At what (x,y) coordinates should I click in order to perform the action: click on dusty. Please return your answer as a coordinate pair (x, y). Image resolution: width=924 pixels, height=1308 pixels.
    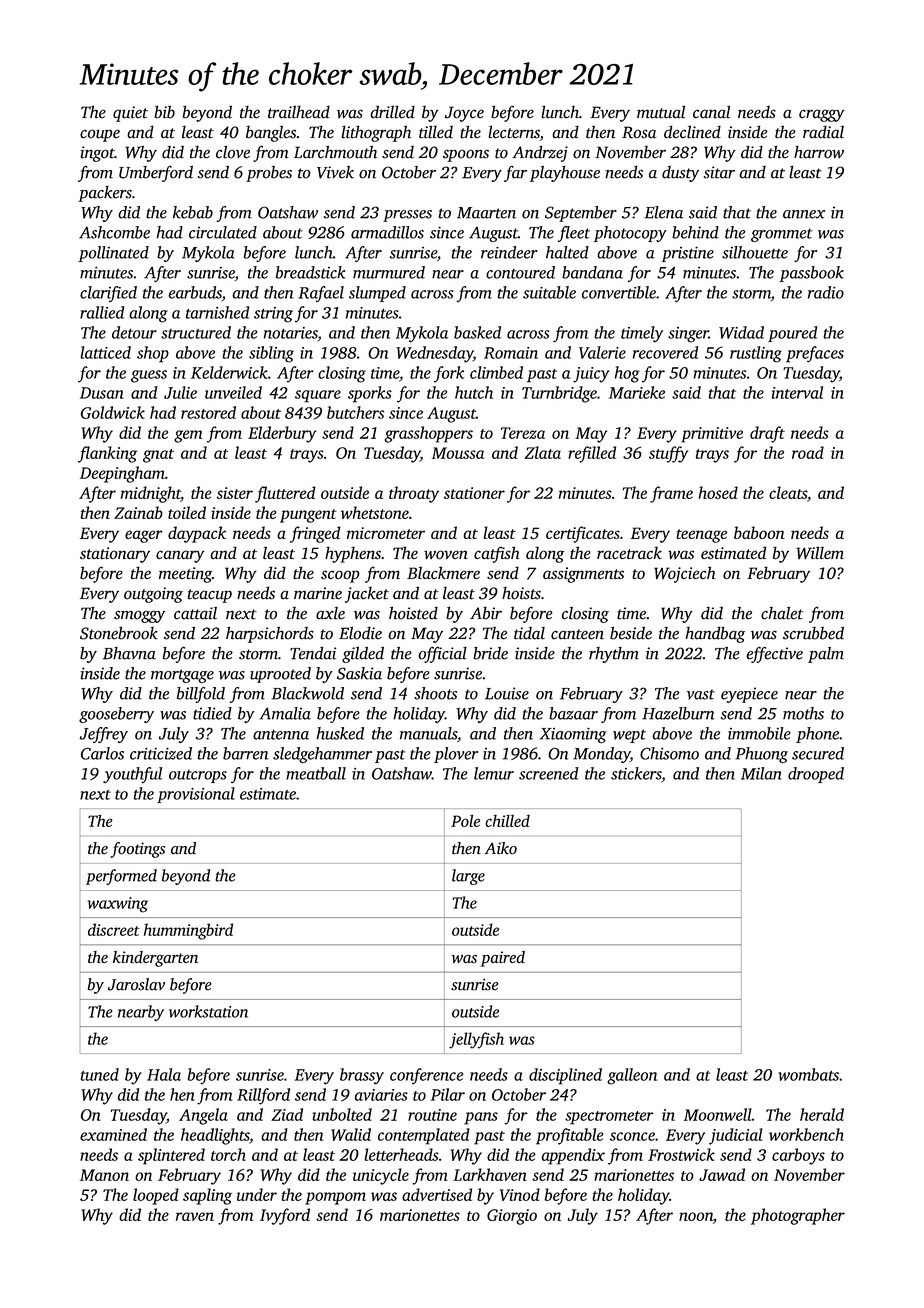
    Looking at the image, I should click on (680, 174).
